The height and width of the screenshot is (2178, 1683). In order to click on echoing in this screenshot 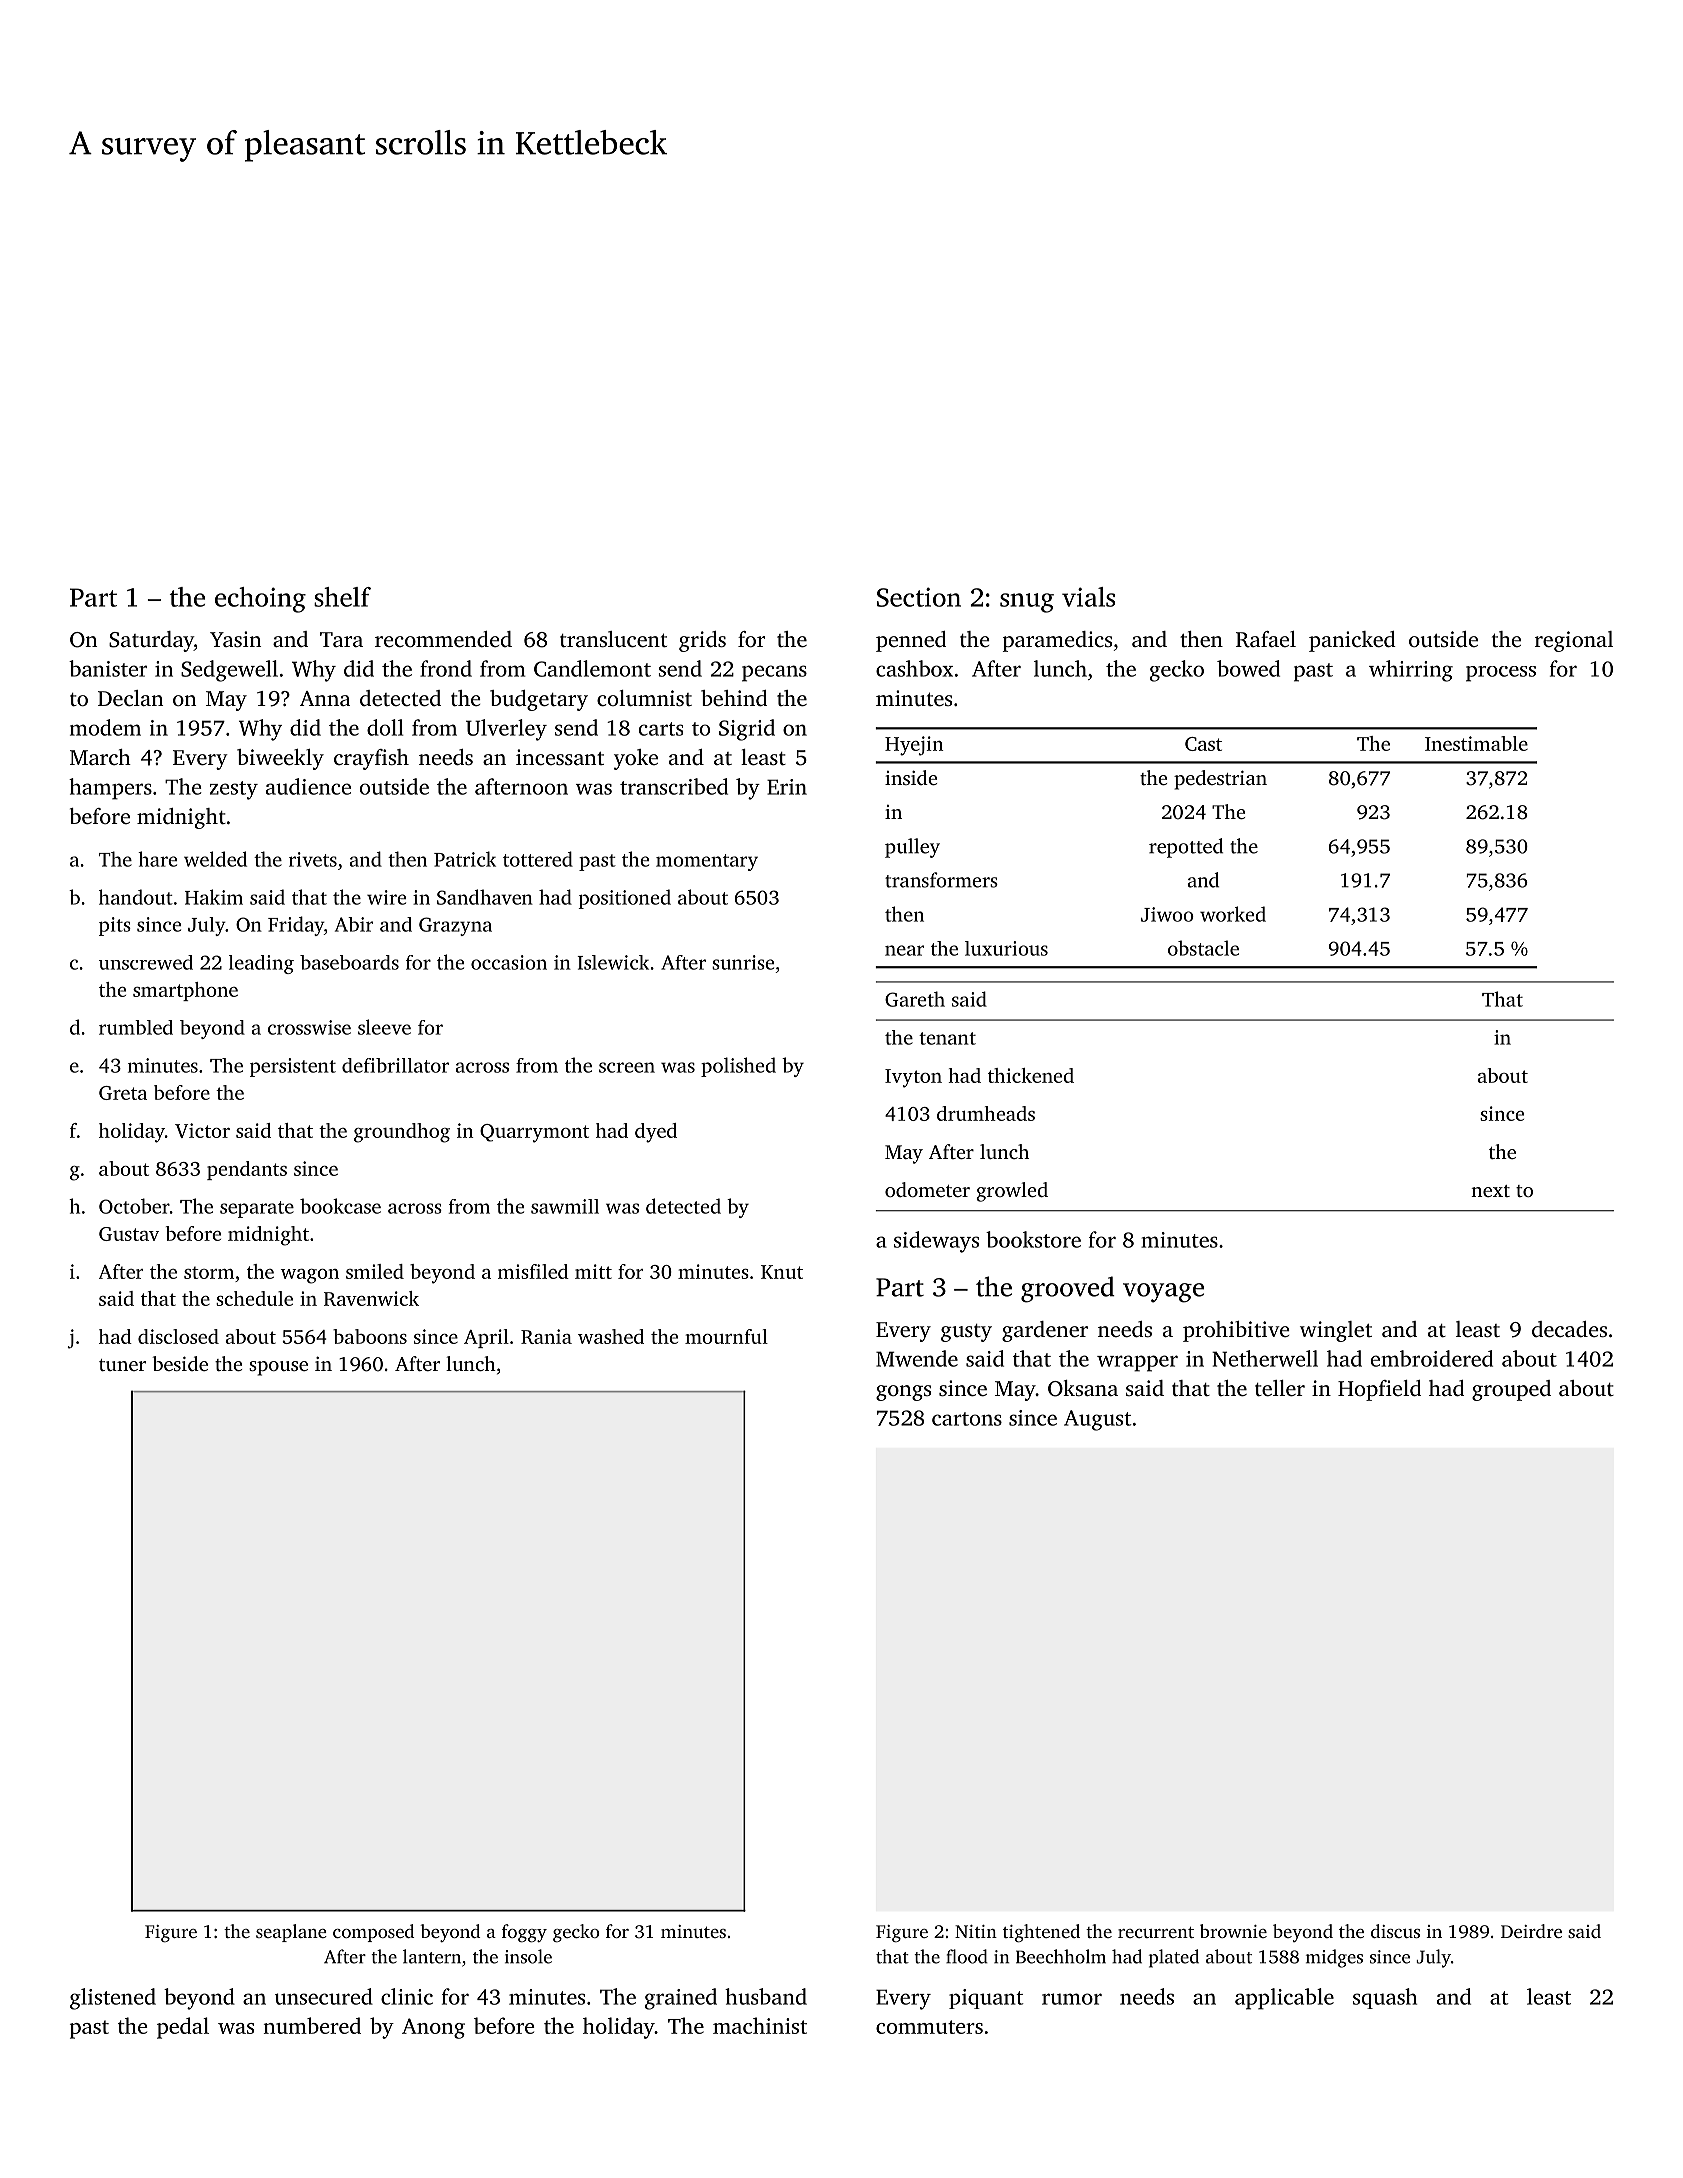, I will do `click(260, 600)`.
